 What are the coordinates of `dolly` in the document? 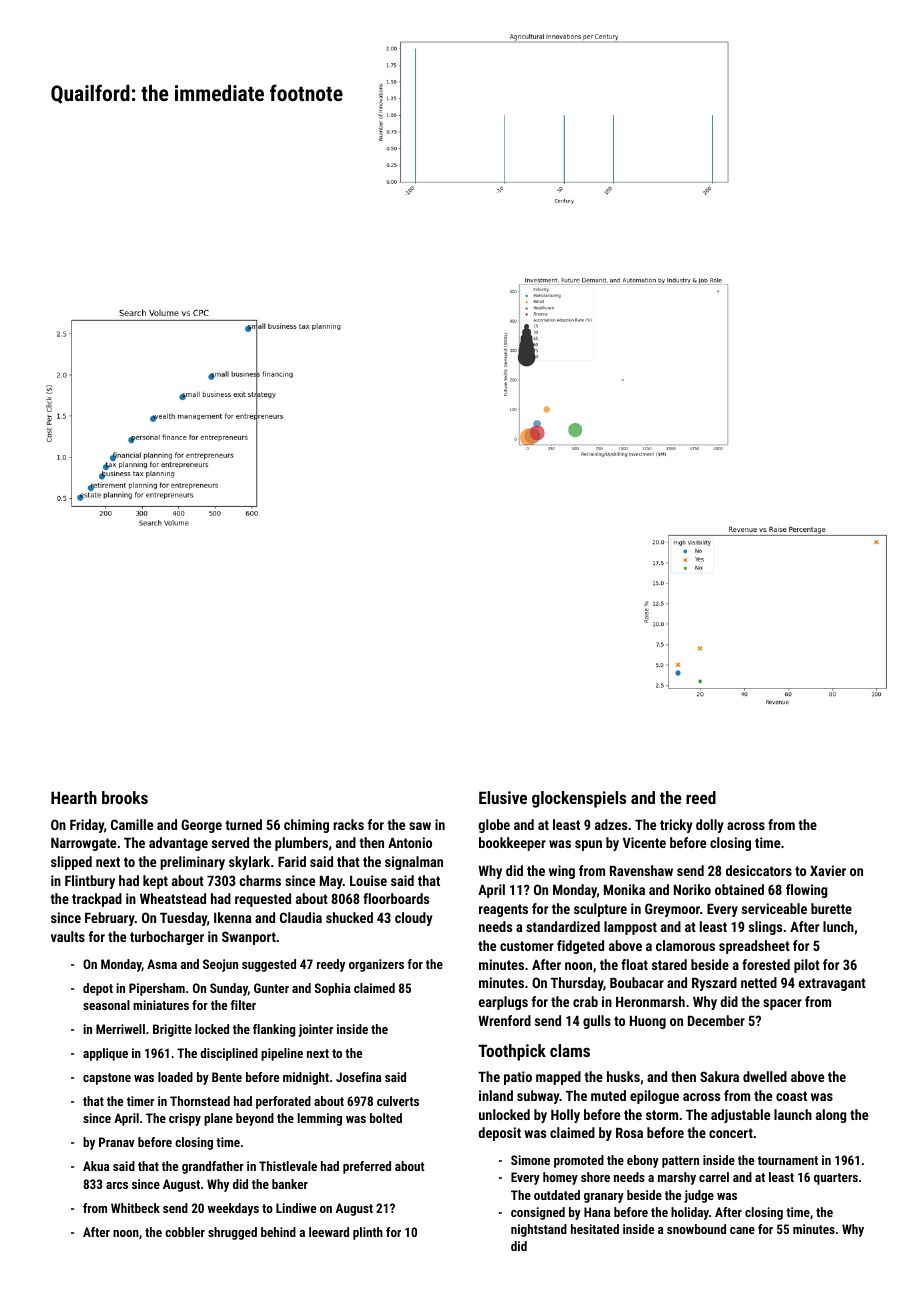 It's located at (710, 826).
